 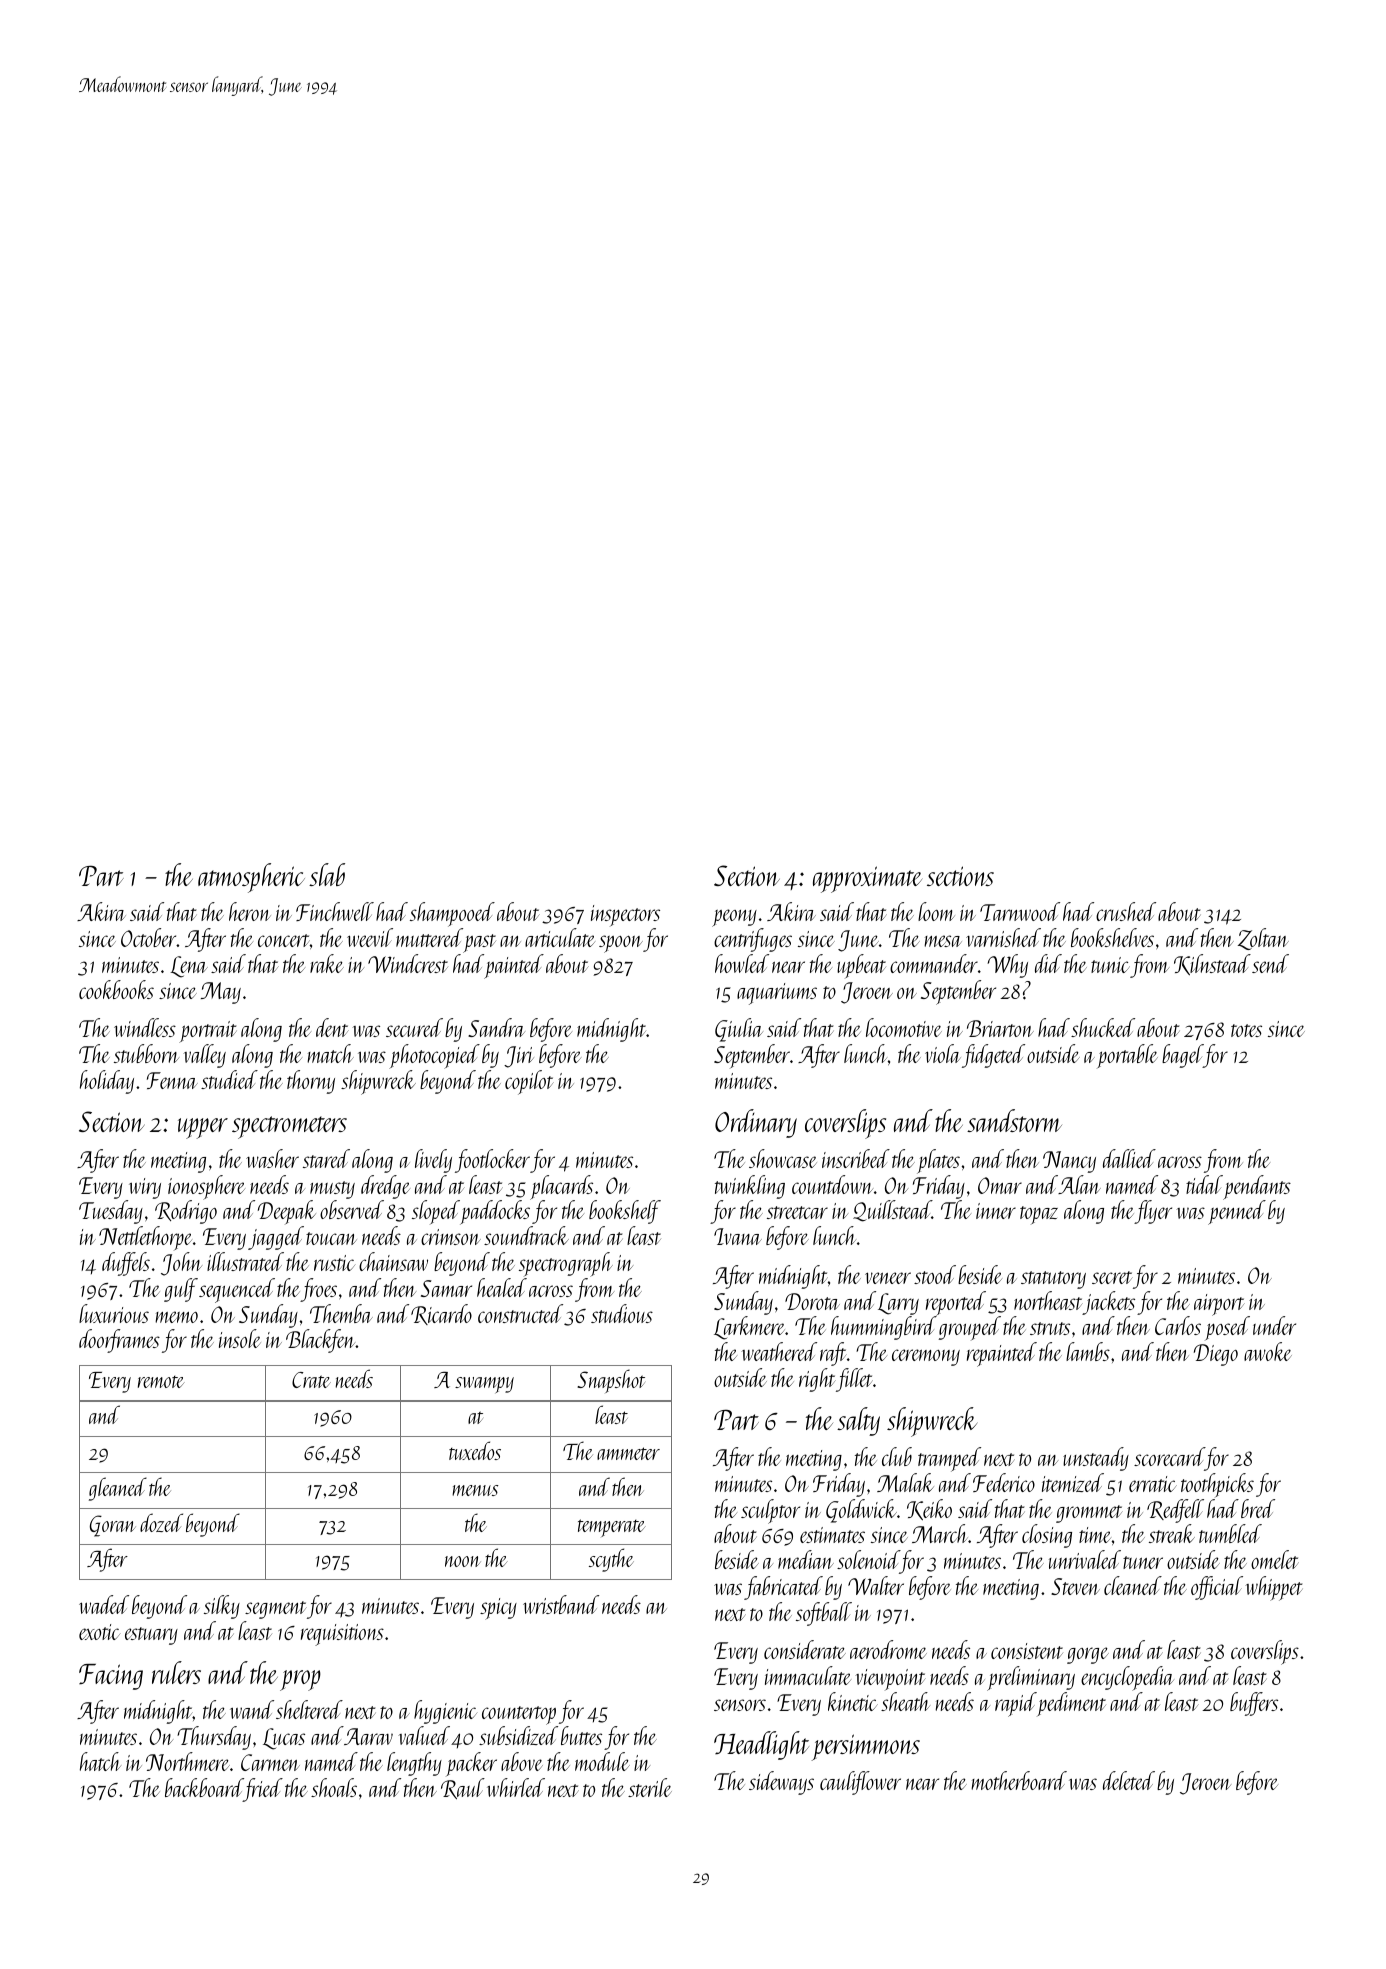 What do you see at coordinates (479, 943) in the screenshot?
I see `past` at bounding box center [479, 943].
